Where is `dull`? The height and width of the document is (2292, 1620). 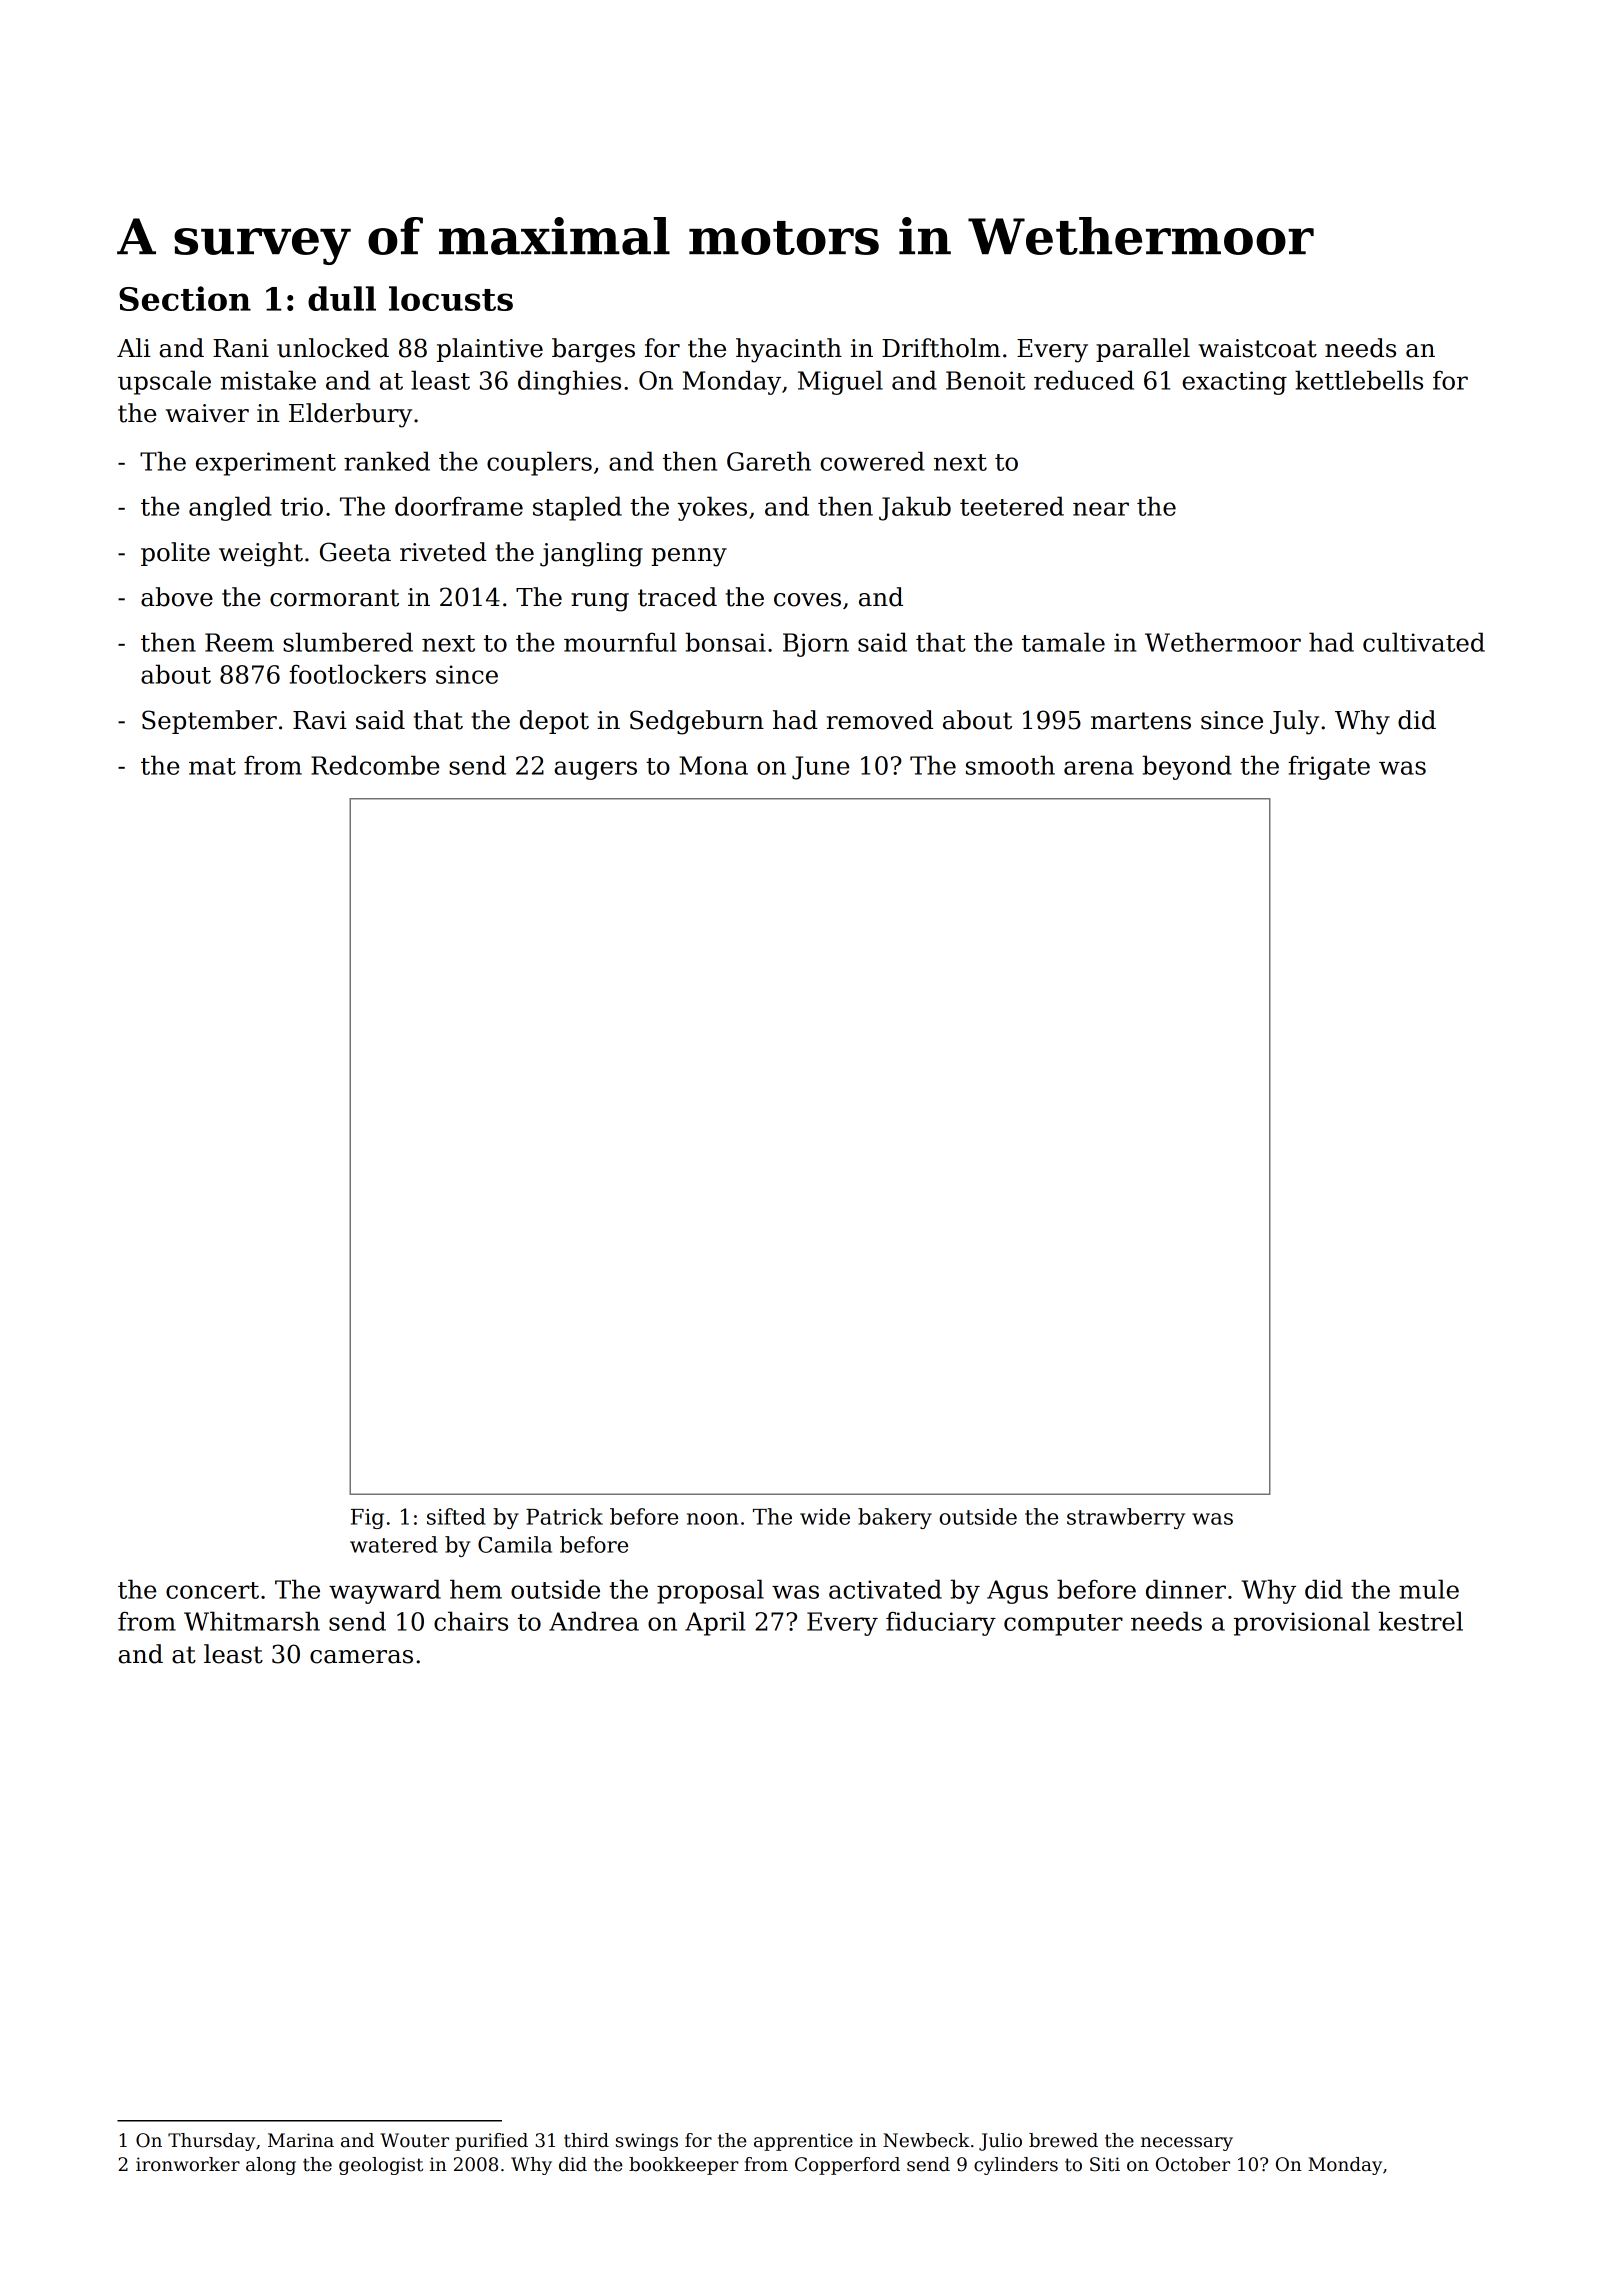
dull is located at coordinates (342, 298).
